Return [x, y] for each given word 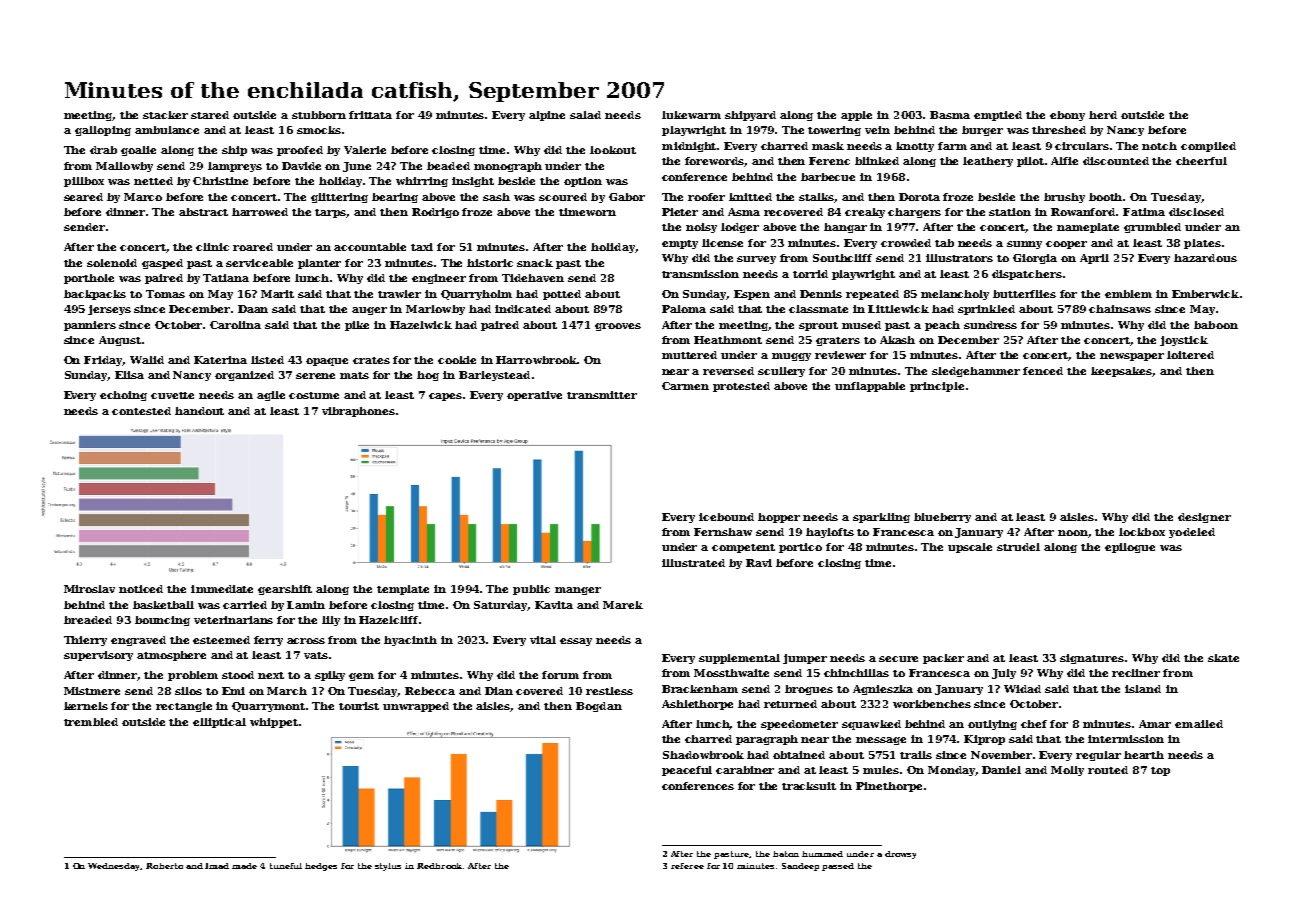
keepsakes [1122, 372]
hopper [779, 518]
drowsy [900, 855]
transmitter [602, 395]
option [583, 182]
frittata [370, 115]
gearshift [285, 590]
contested [141, 411]
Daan [253, 309]
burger [982, 131]
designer [1204, 518]
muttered [689, 355]
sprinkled [986, 310]
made [244, 866]
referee [687, 866]
